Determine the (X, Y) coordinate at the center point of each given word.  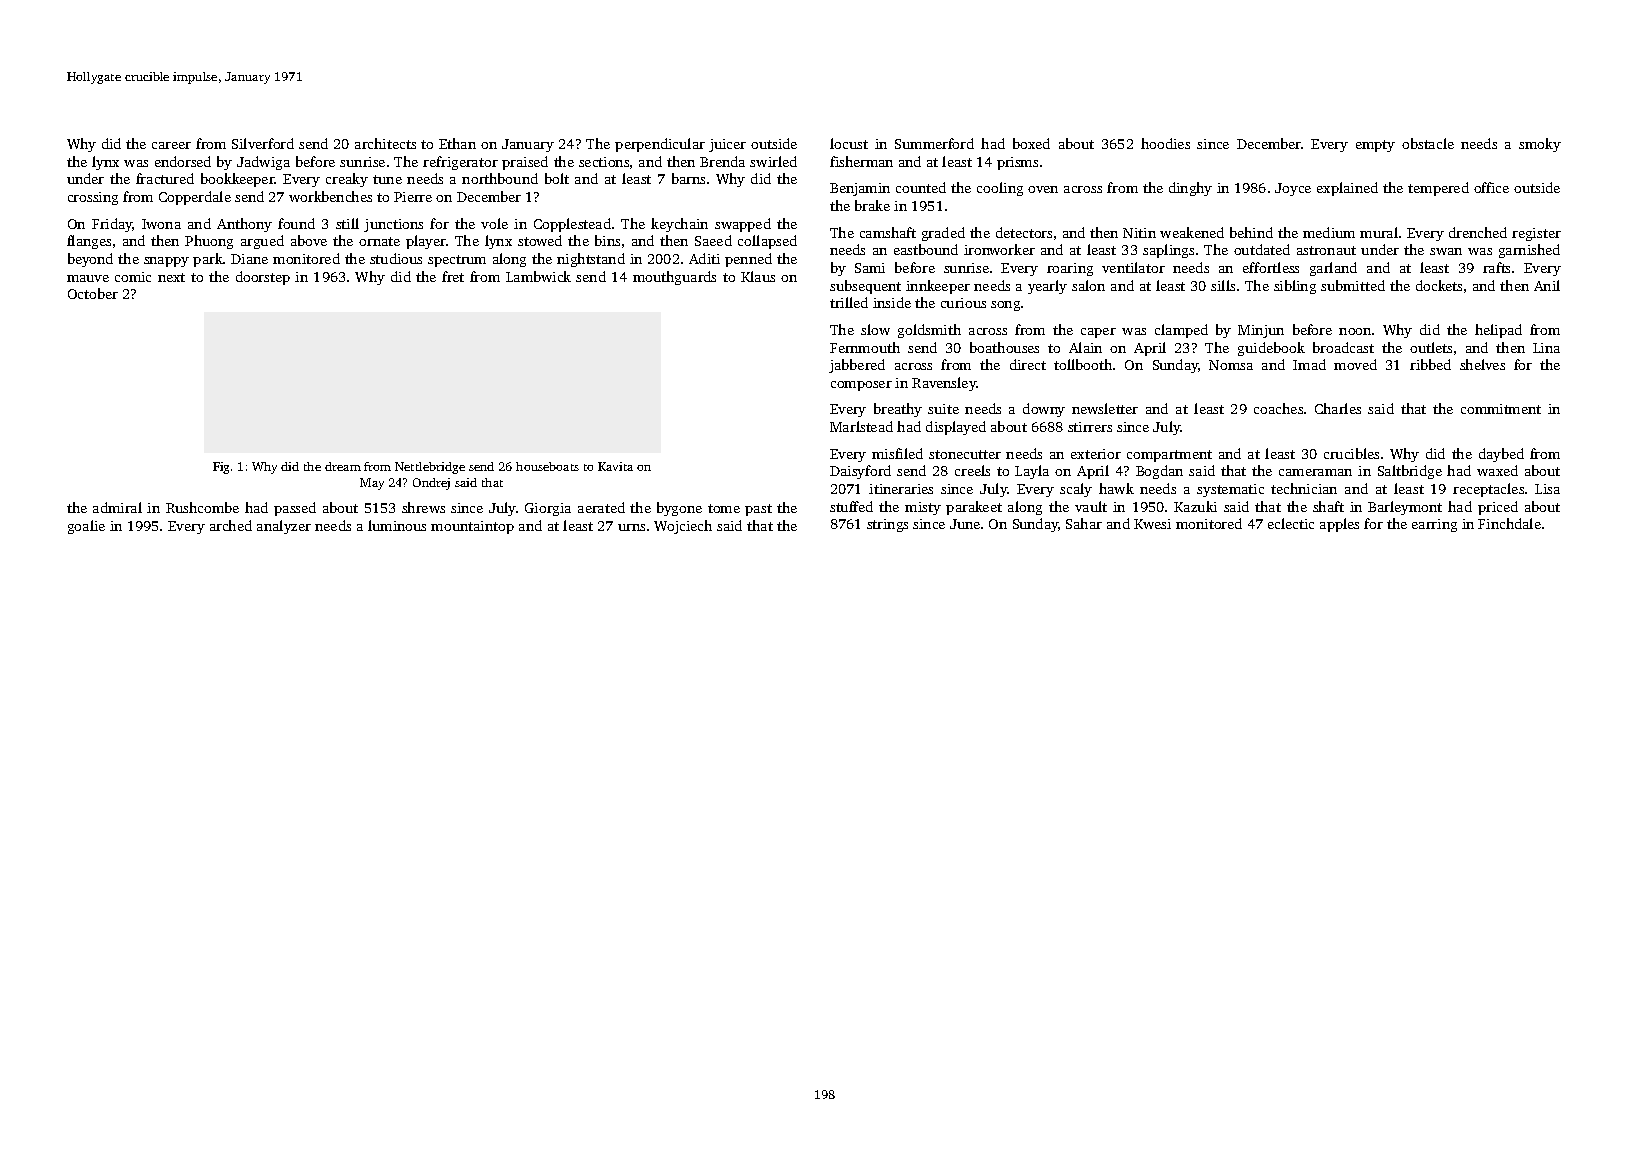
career (171, 145)
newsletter (1105, 408)
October (93, 293)
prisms (1017, 163)
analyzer (284, 527)
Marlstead (861, 426)
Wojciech (683, 527)
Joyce (1293, 189)
